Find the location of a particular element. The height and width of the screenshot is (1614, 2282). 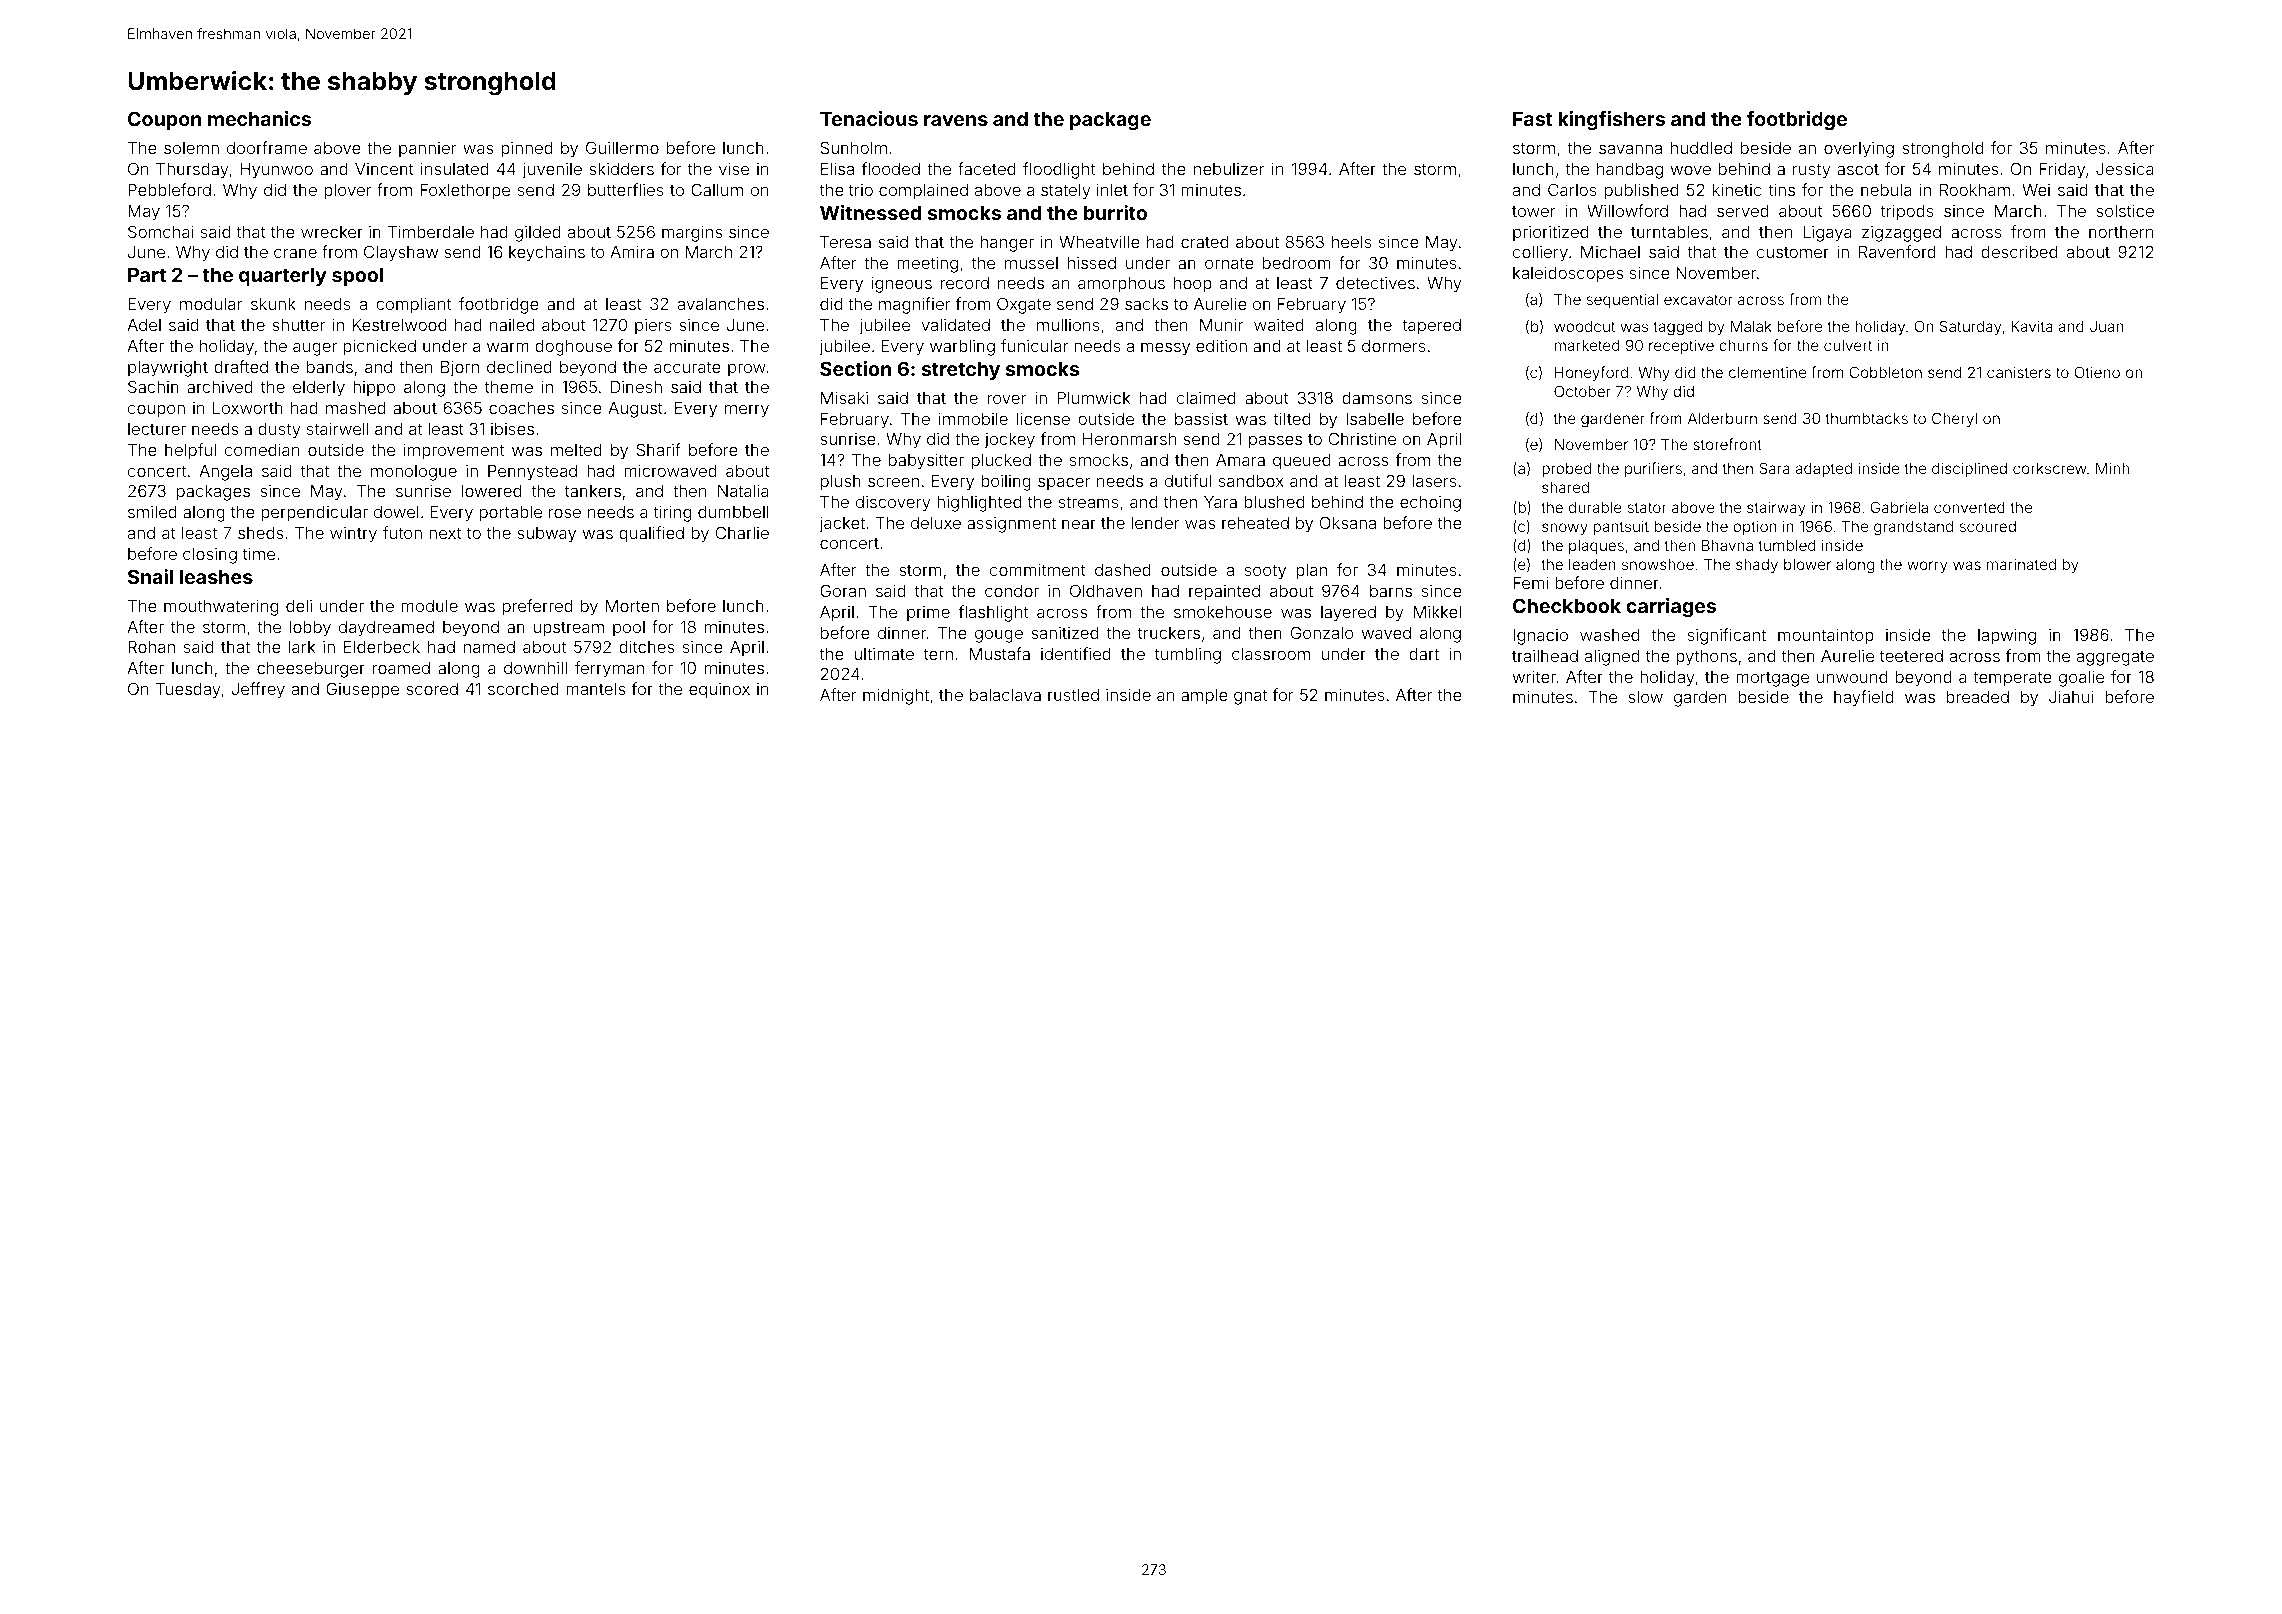

Giuseppe is located at coordinates (362, 690).
